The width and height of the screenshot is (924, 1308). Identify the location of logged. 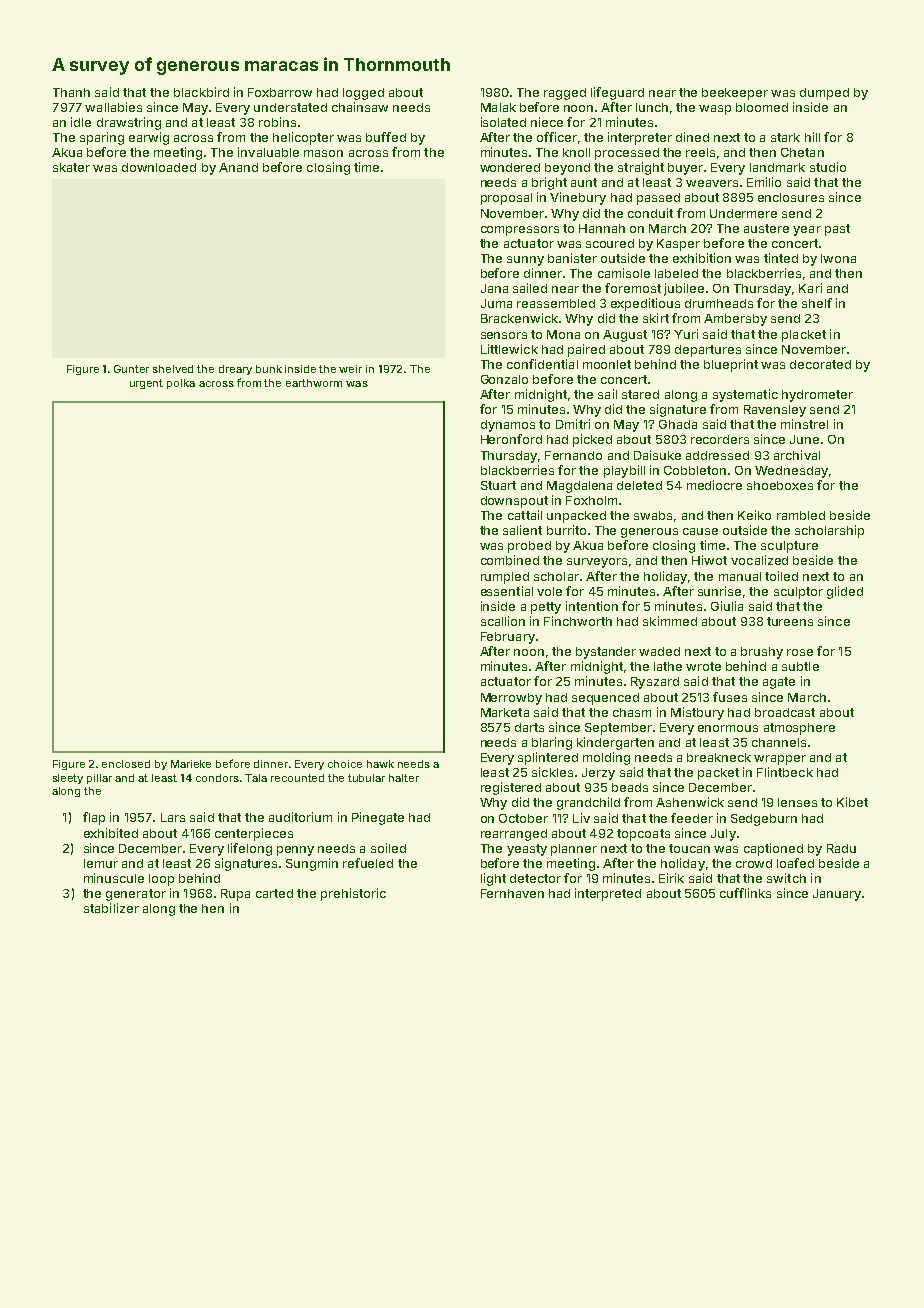
(363, 94).
